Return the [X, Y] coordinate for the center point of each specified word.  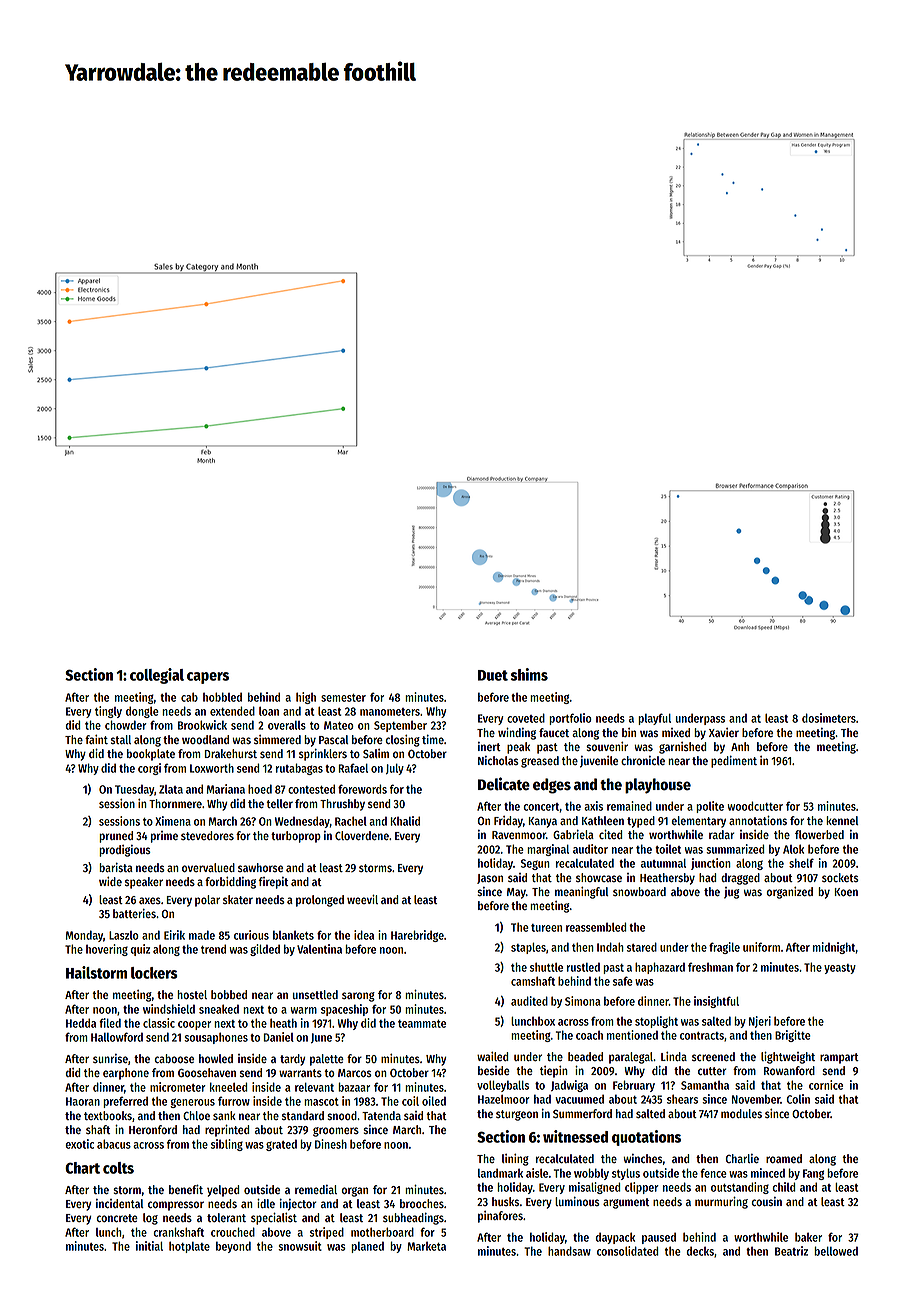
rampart [839, 1058]
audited [529, 1001]
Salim [376, 753]
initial [149, 1246]
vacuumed [579, 1099]
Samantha [705, 1085]
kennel [842, 820]
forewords [362, 789]
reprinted [227, 1131]
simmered [277, 739]
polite [710, 807]
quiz [140, 950]
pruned [116, 837]
